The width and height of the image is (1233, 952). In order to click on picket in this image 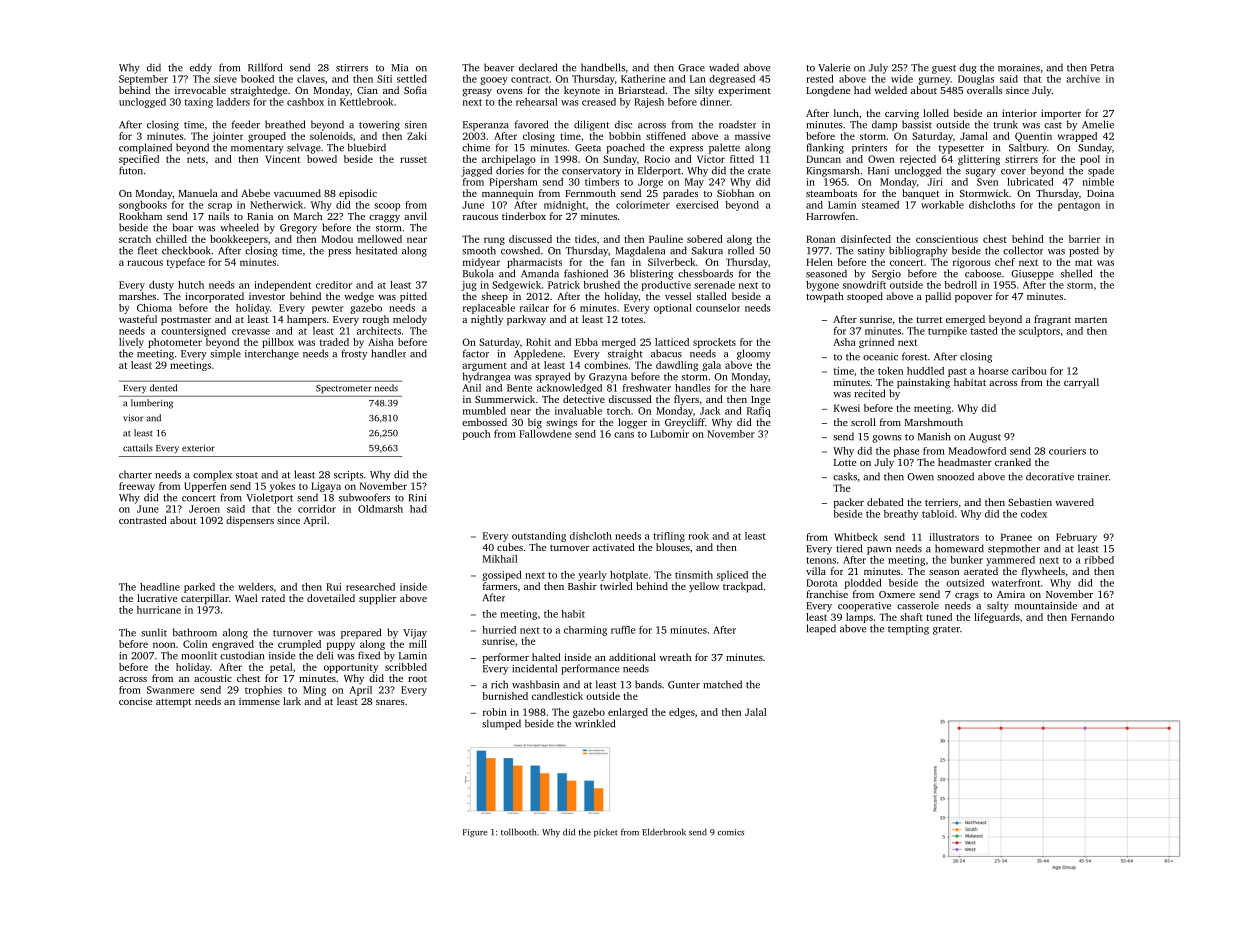, I will do `click(605, 832)`.
